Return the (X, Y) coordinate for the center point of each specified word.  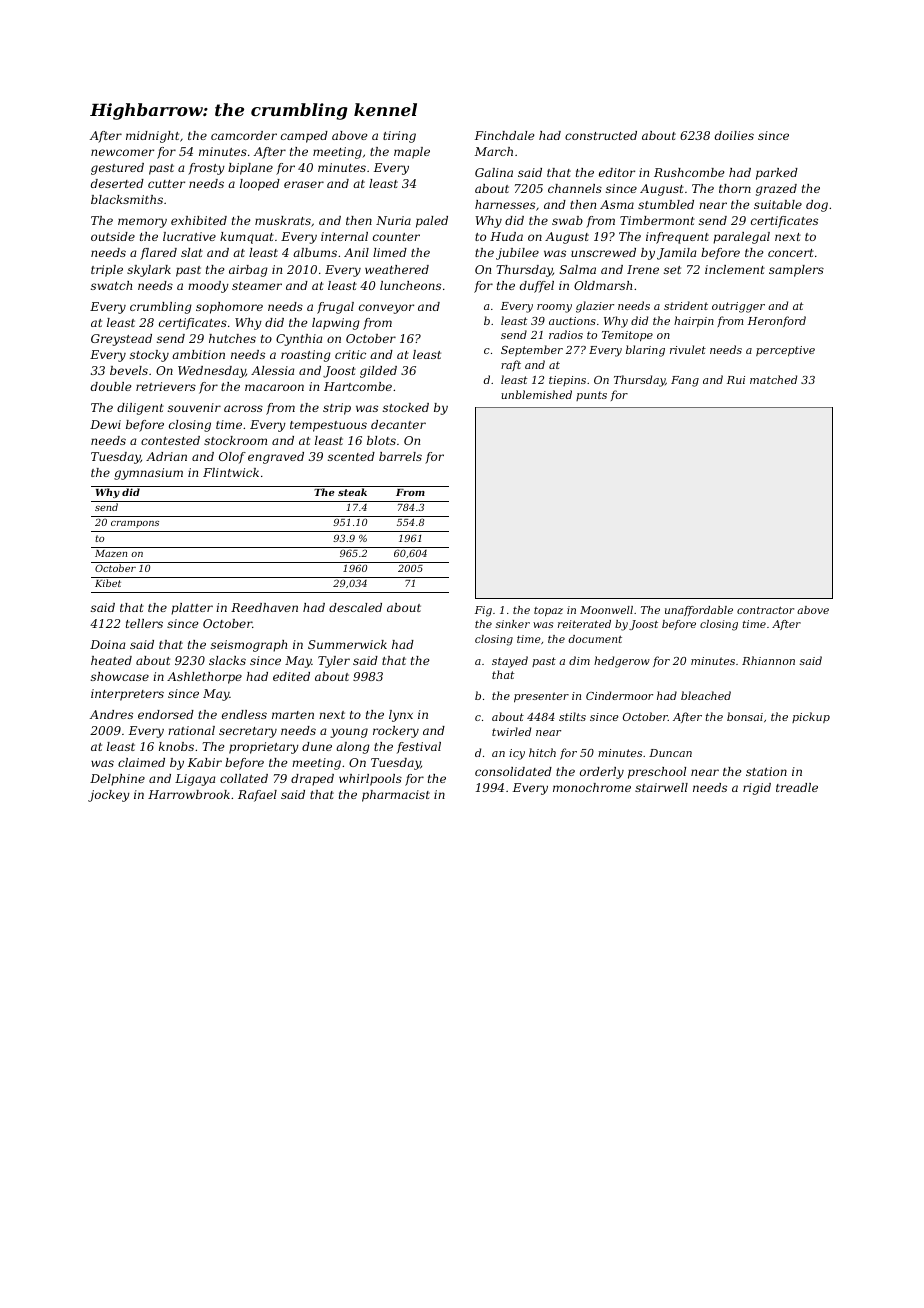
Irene (643, 269)
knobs (176, 746)
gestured (117, 169)
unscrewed (603, 252)
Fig (483, 611)
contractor (765, 610)
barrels (400, 456)
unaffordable (699, 611)
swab (567, 220)
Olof (232, 458)
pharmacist (396, 796)
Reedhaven (264, 607)
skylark (149, 271)
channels (575, 188)
